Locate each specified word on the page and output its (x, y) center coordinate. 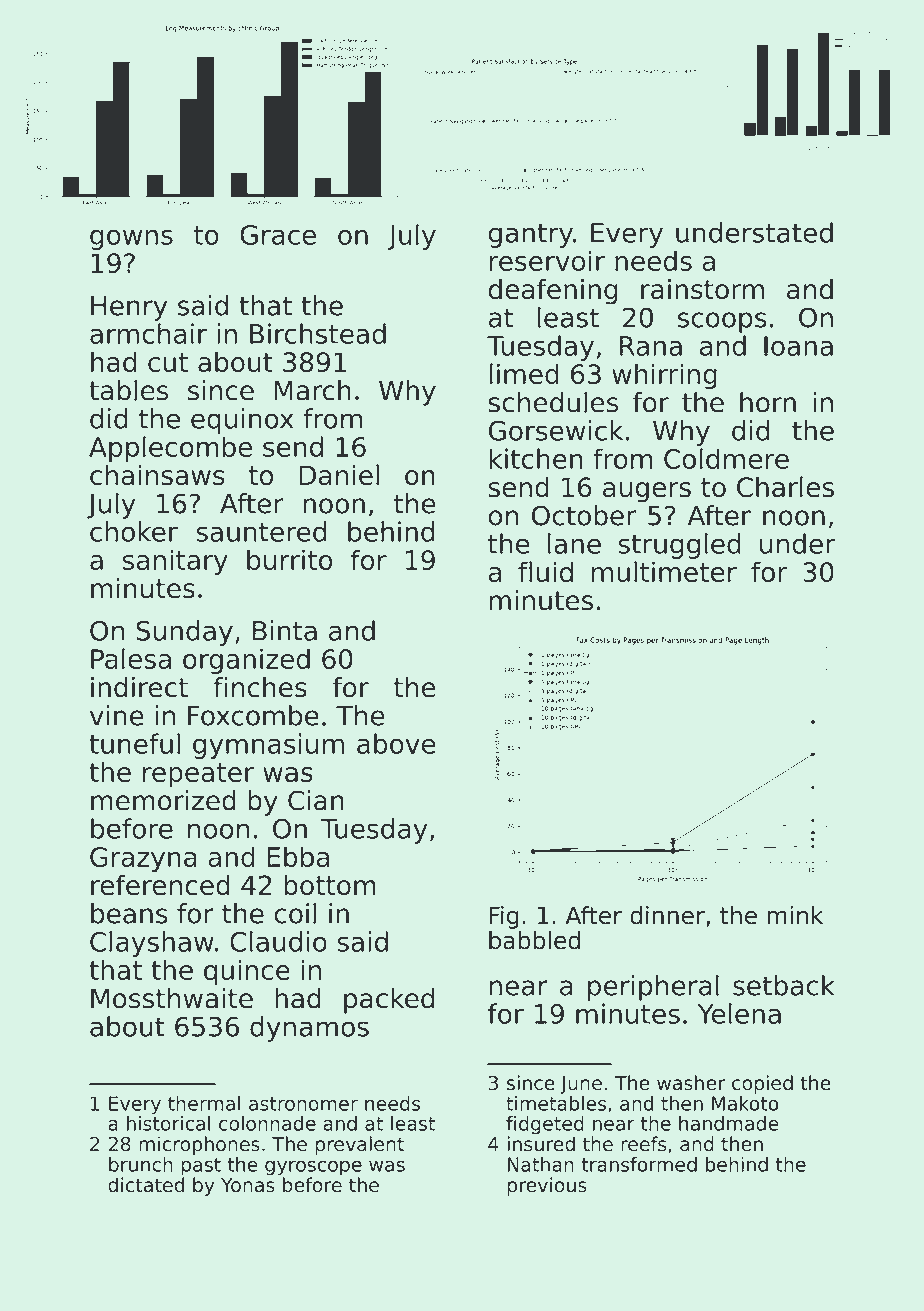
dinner (667, 915)
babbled (534, 940)
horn (768, 402)
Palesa (131, 658)
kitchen (536, 458)
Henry (129, 308)
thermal (204, 1103)
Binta (285, 630)
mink (795, 915)
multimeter (664, 571)
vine (117, 715)
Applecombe (170, 449)
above (396, 743)
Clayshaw (152, 944)
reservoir (547, 260)
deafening (553, 292)
